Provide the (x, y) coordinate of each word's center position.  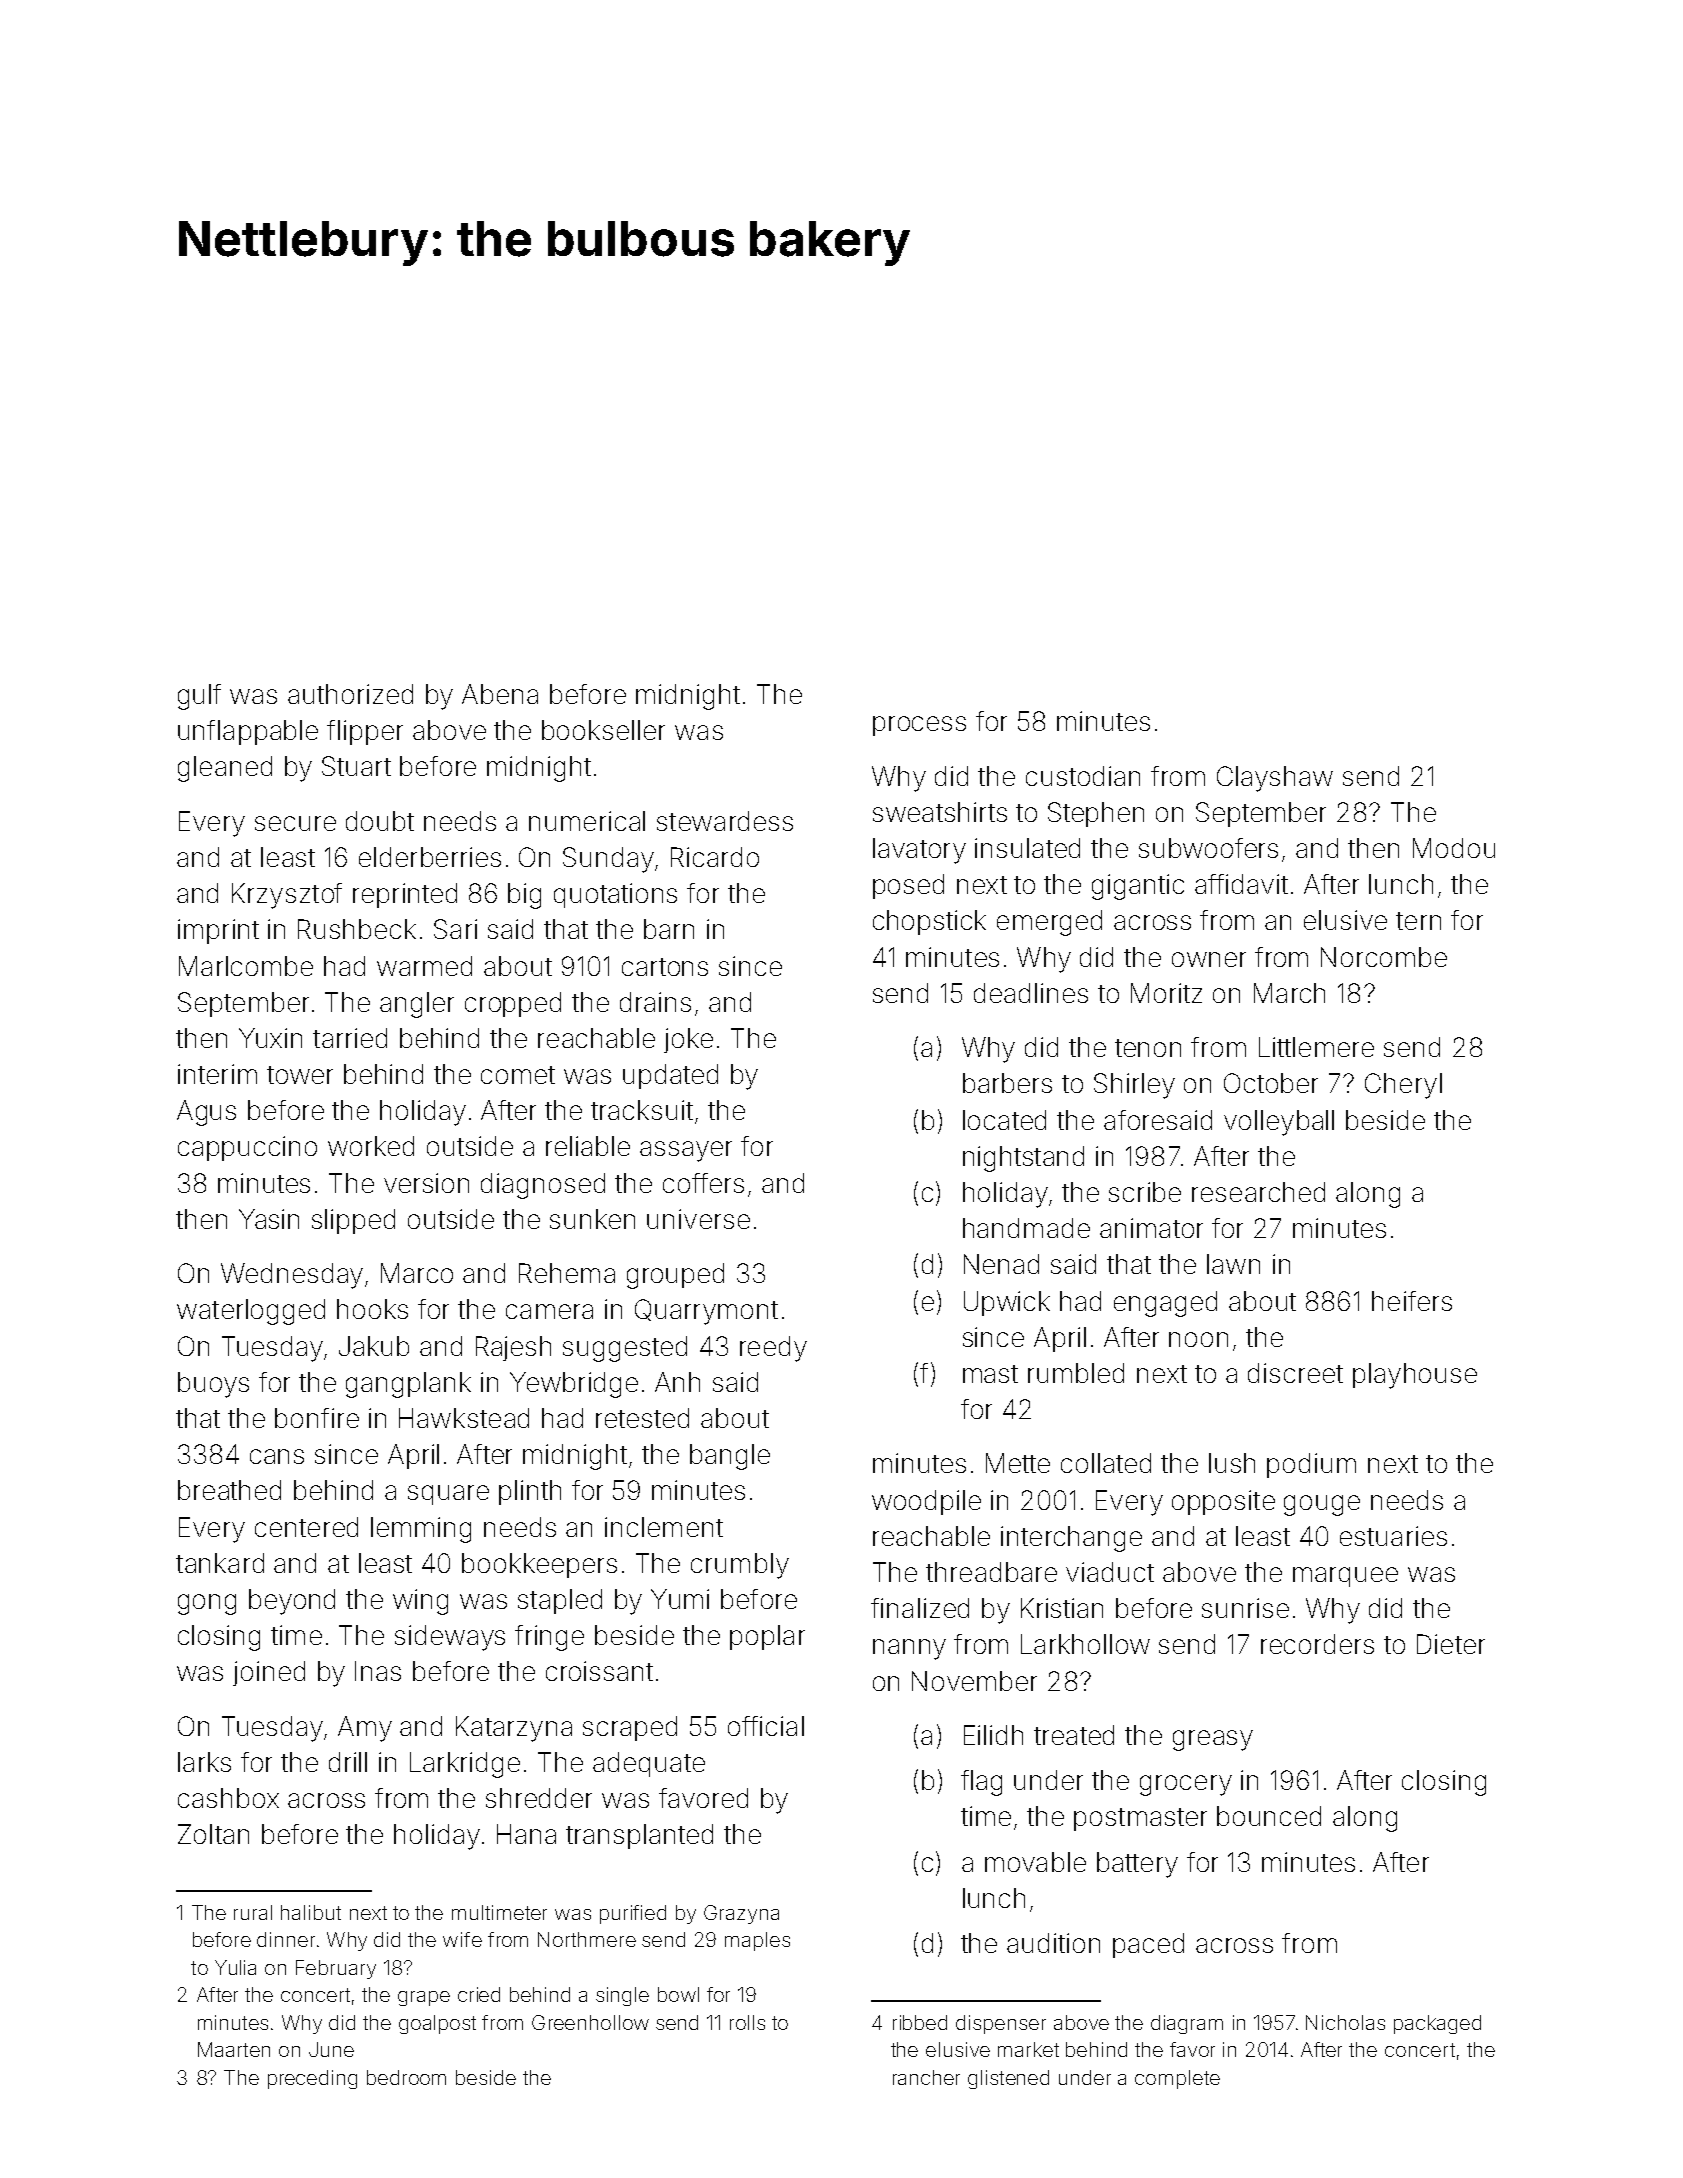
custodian (1083, 776)
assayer (686, 1151)
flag (981, 1783)
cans (277, 1456)
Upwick (1007, 1303)
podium (1311, 1465)
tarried (350, 1038)
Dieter (1451, 1644)
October (1271, 1083)
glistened (1008, 2079)
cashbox (228, 1798)
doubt (380, 821)
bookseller (603, 730)
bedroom (406, 2077)
